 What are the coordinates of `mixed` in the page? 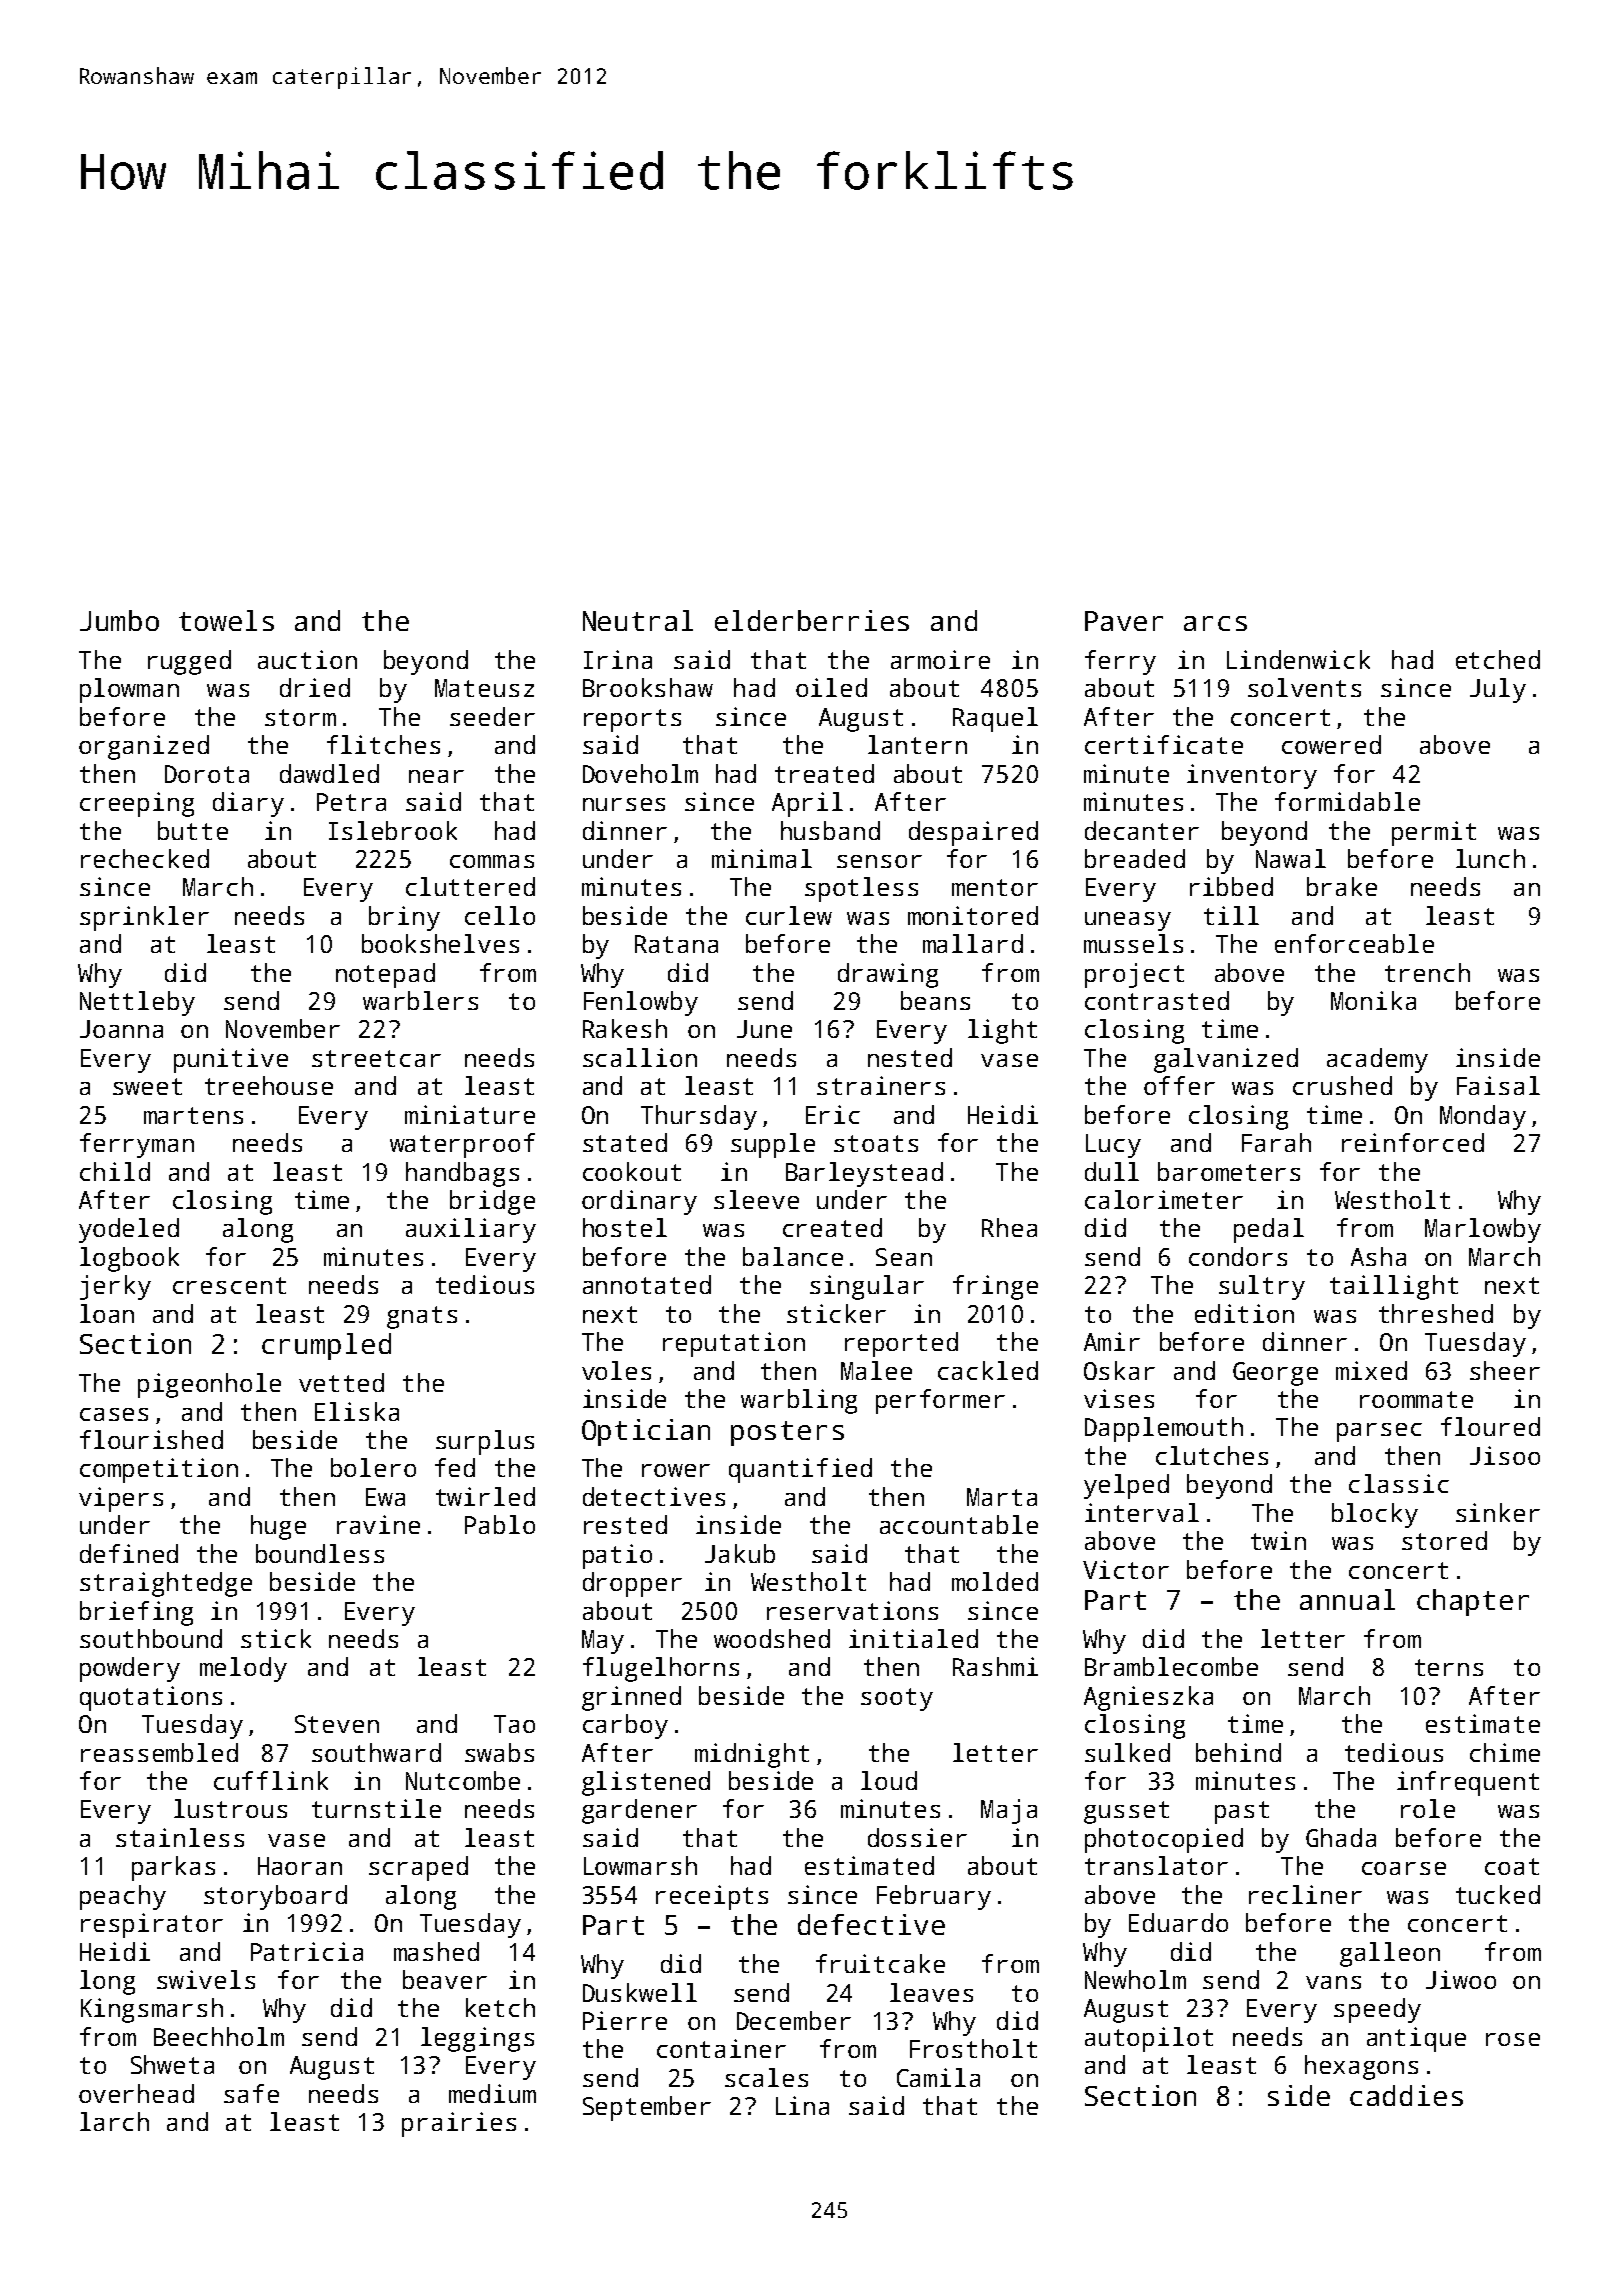 It's located at (1371, 1370).
